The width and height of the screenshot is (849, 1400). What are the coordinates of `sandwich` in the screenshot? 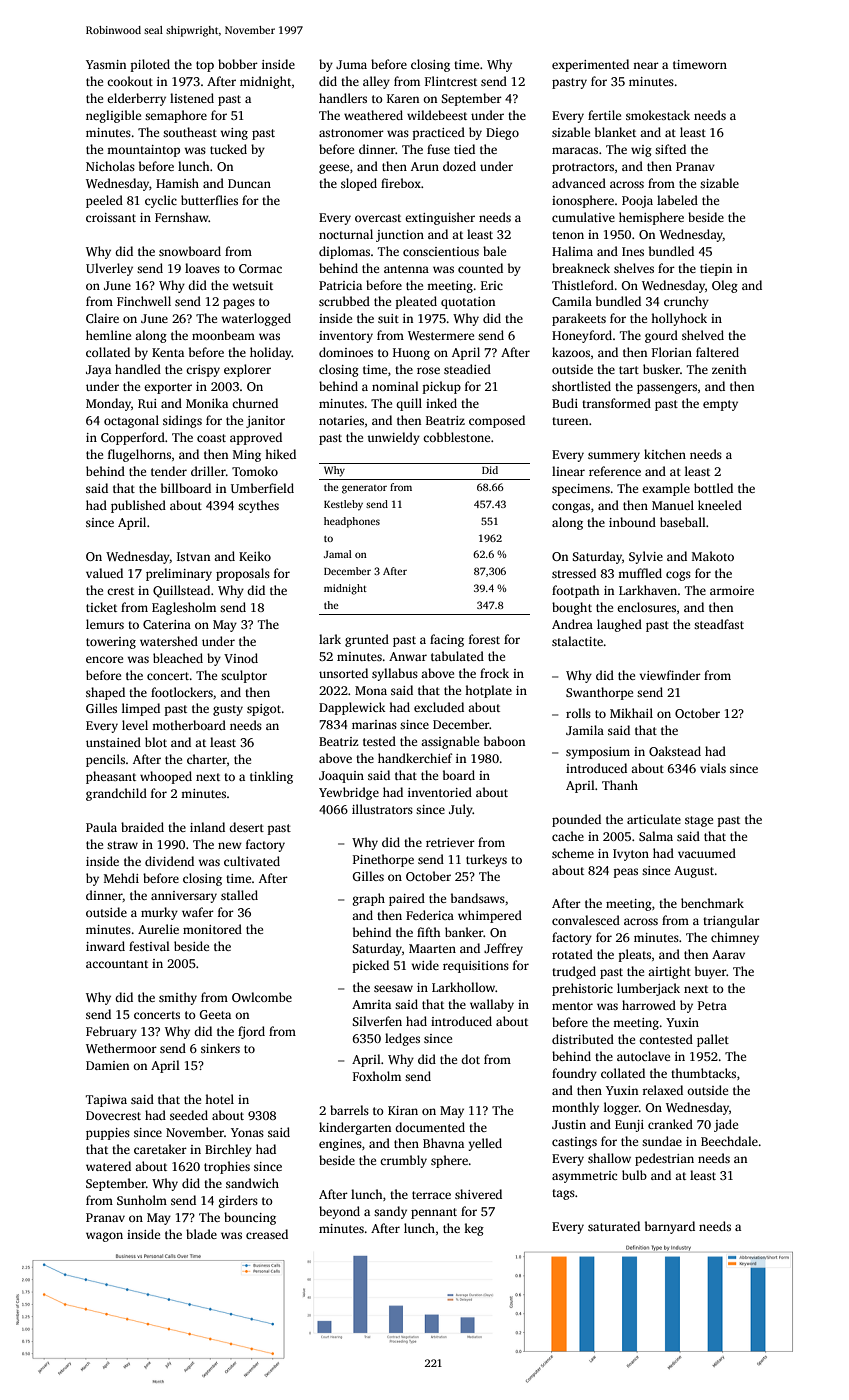 It's located at (252, 1183).
